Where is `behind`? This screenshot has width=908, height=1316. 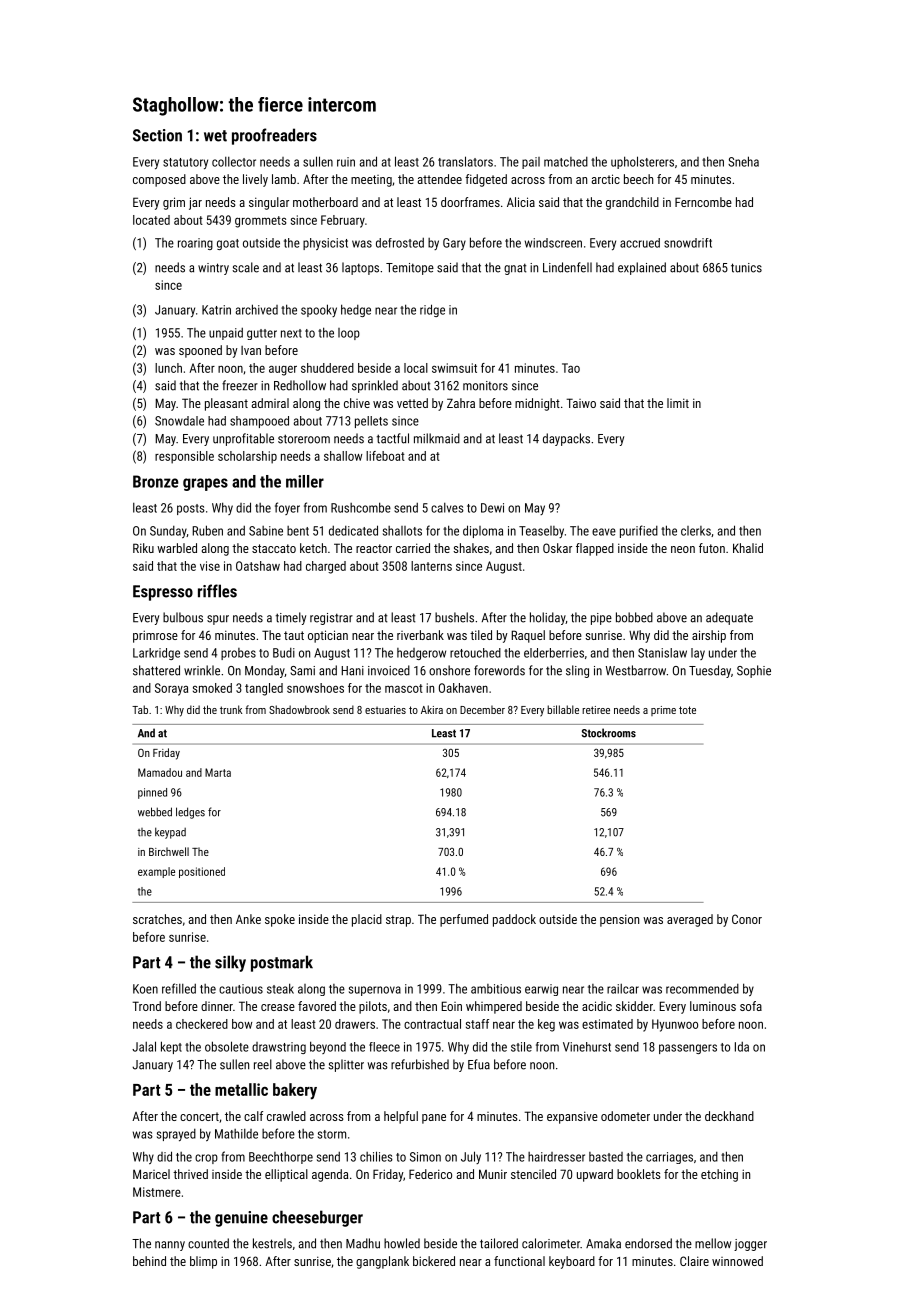 behind is located at coordinates (149, 1261).
